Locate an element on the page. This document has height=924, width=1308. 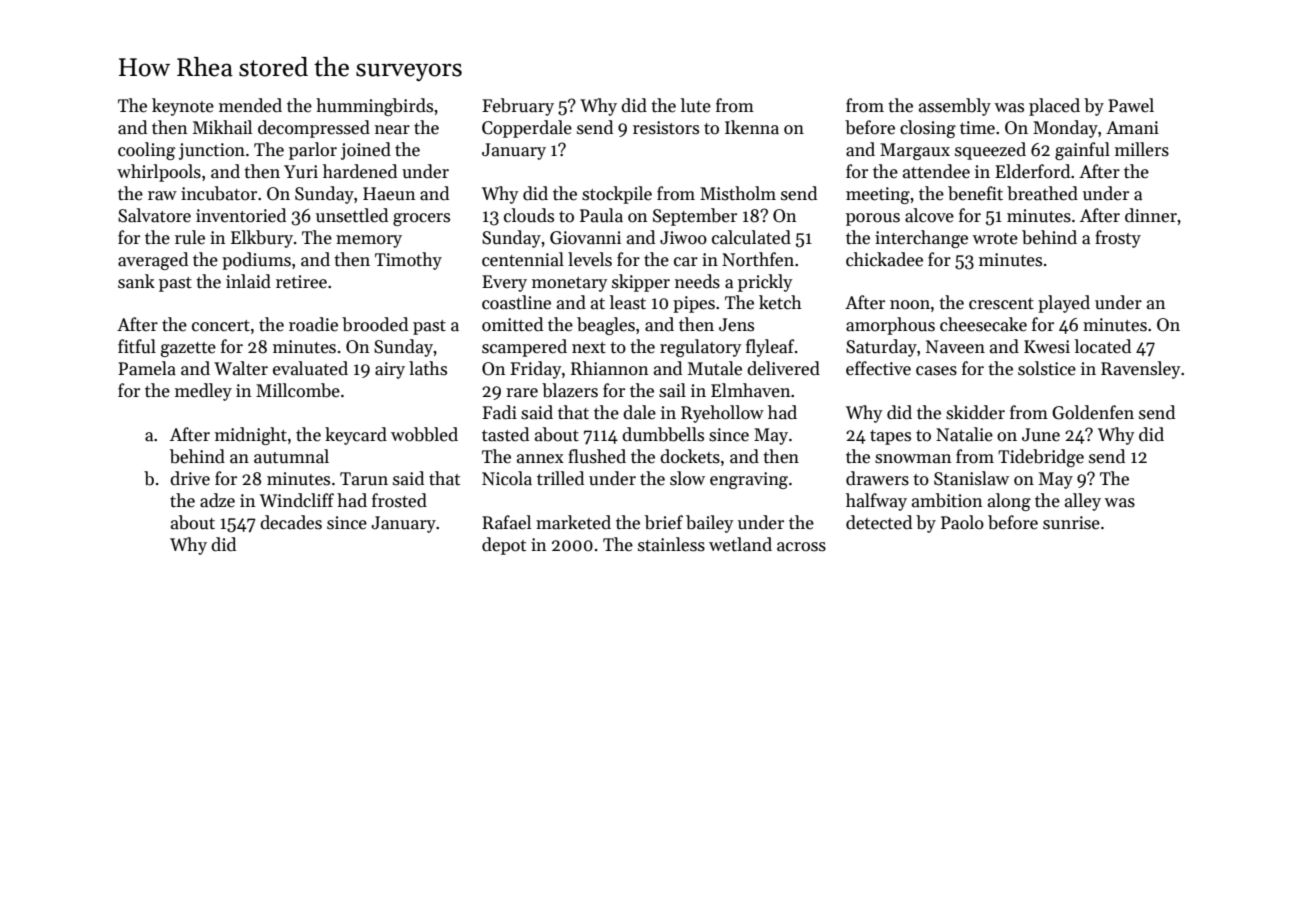
Pawel is located at coordinates (1131, 105).
